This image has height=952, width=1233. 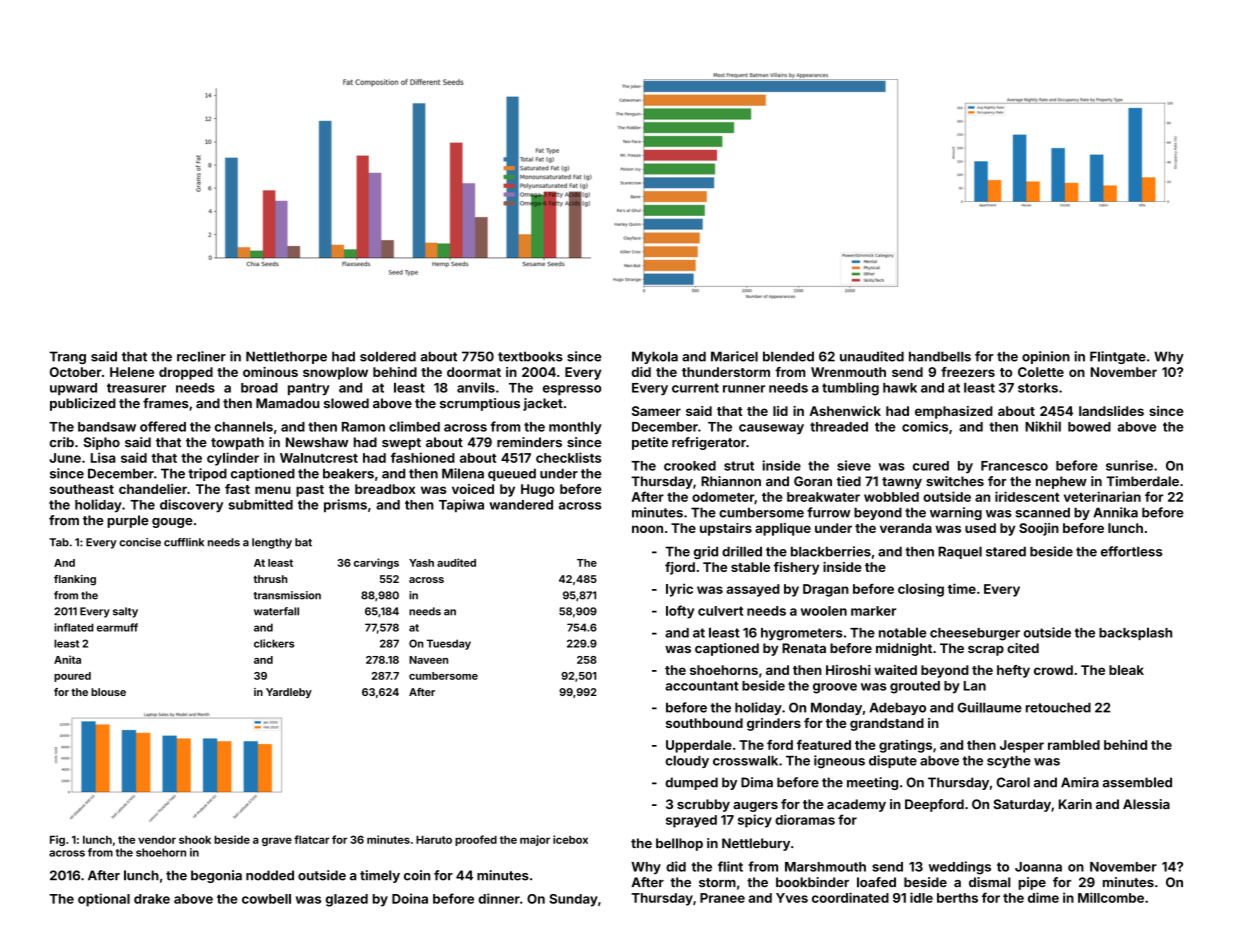 I want to click on vendor, so click(x=157, y=840).
